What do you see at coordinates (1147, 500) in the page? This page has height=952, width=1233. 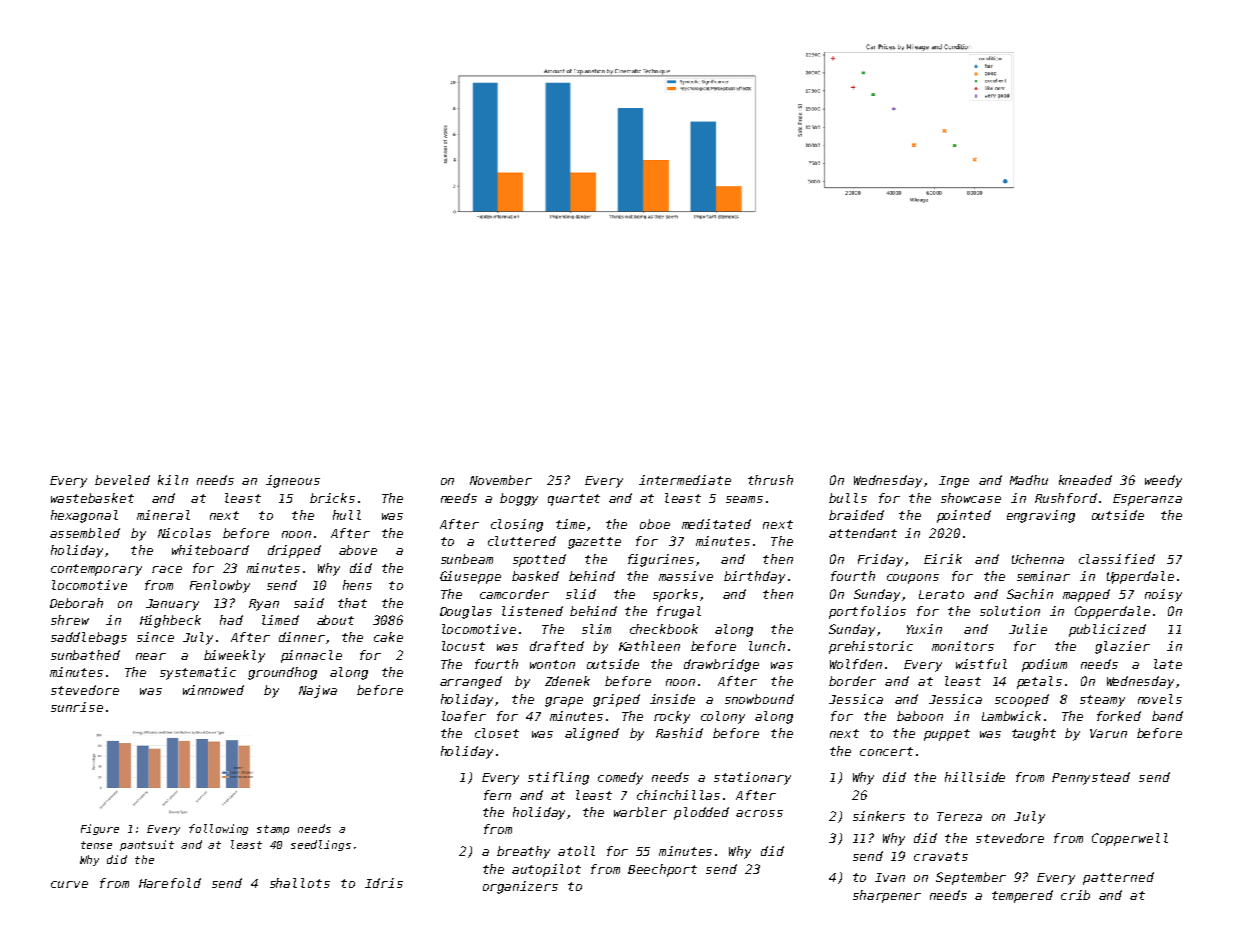 I see `Esperanza` at bounding box center [1147, 500].
